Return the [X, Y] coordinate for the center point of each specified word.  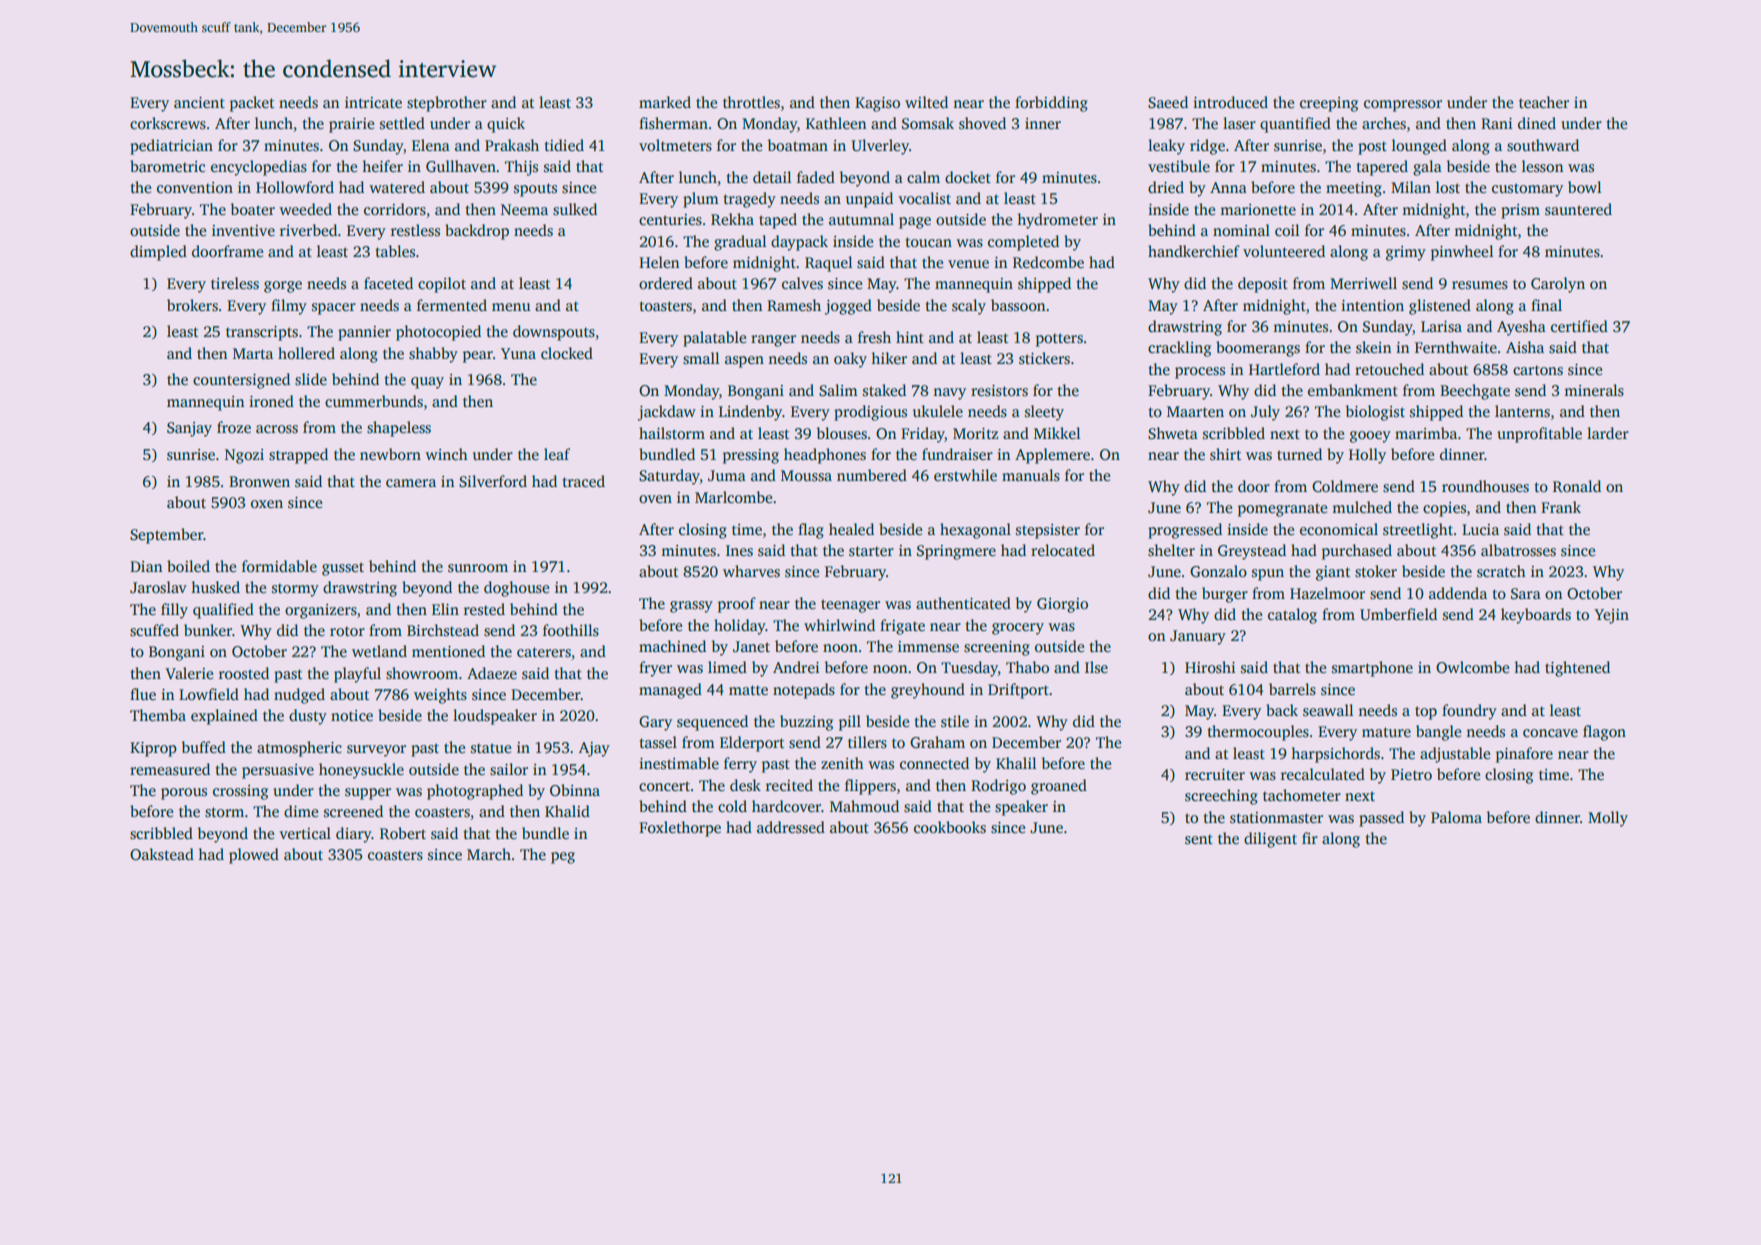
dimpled [158, 253]
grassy [691, 607]
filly [174, 611]
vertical [305, 833]
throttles [751, 102]
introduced [1230, 102]
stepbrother [447, 104]
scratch [1501, 571]
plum [701, 200]
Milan [1411, 187]
